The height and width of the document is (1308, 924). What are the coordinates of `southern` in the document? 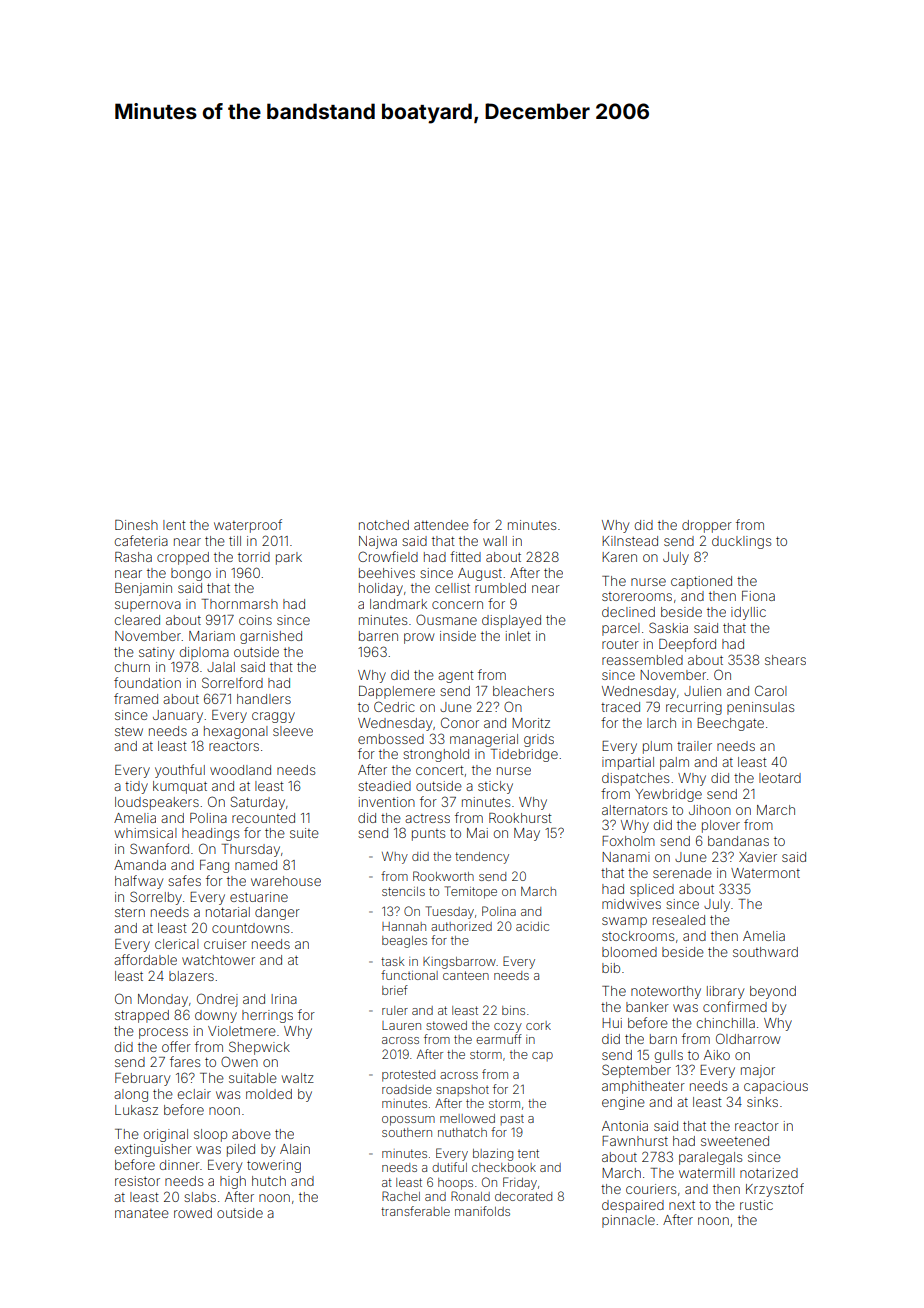 It's located at (407, 1132).
